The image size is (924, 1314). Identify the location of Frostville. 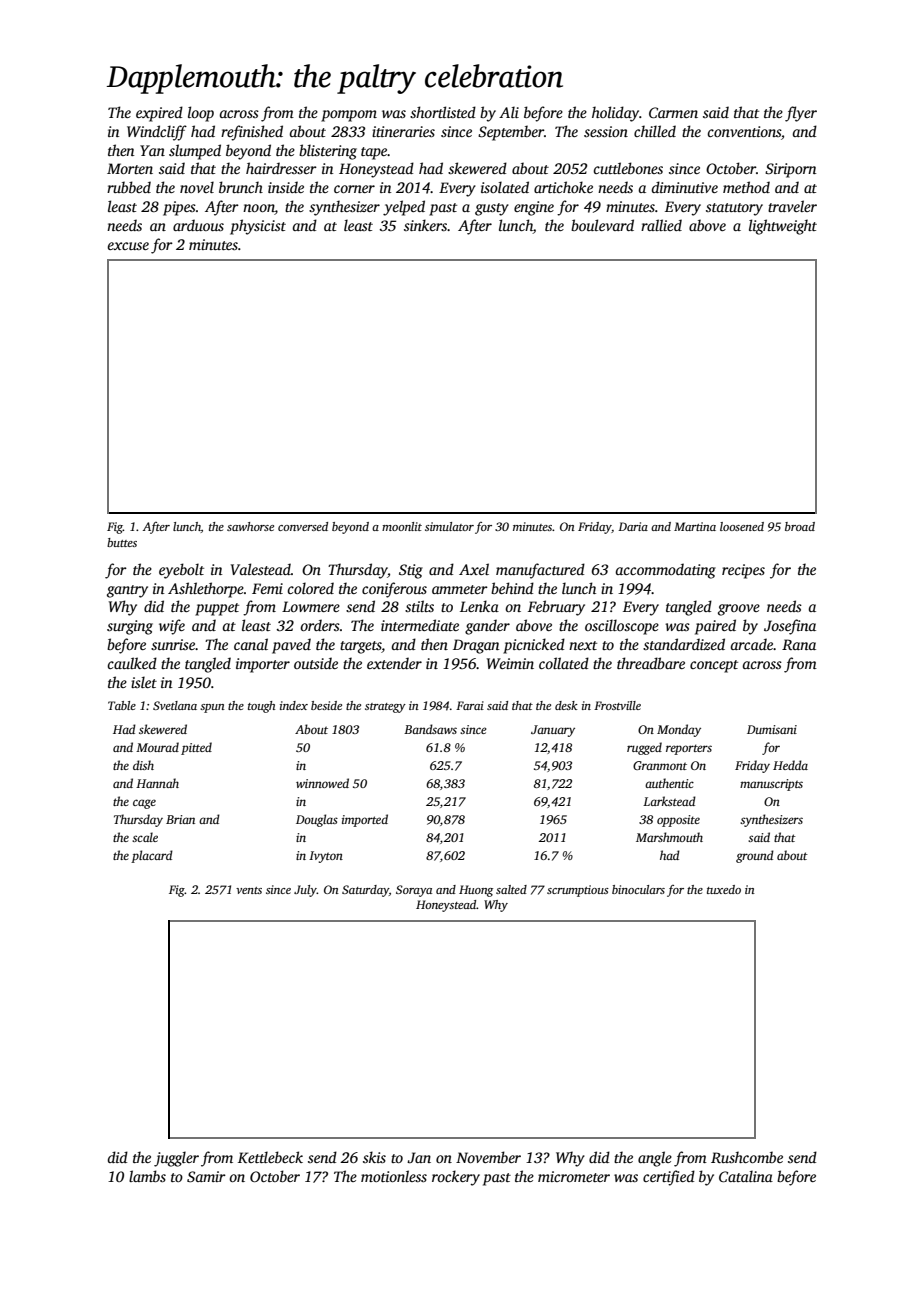
(617, 705).
